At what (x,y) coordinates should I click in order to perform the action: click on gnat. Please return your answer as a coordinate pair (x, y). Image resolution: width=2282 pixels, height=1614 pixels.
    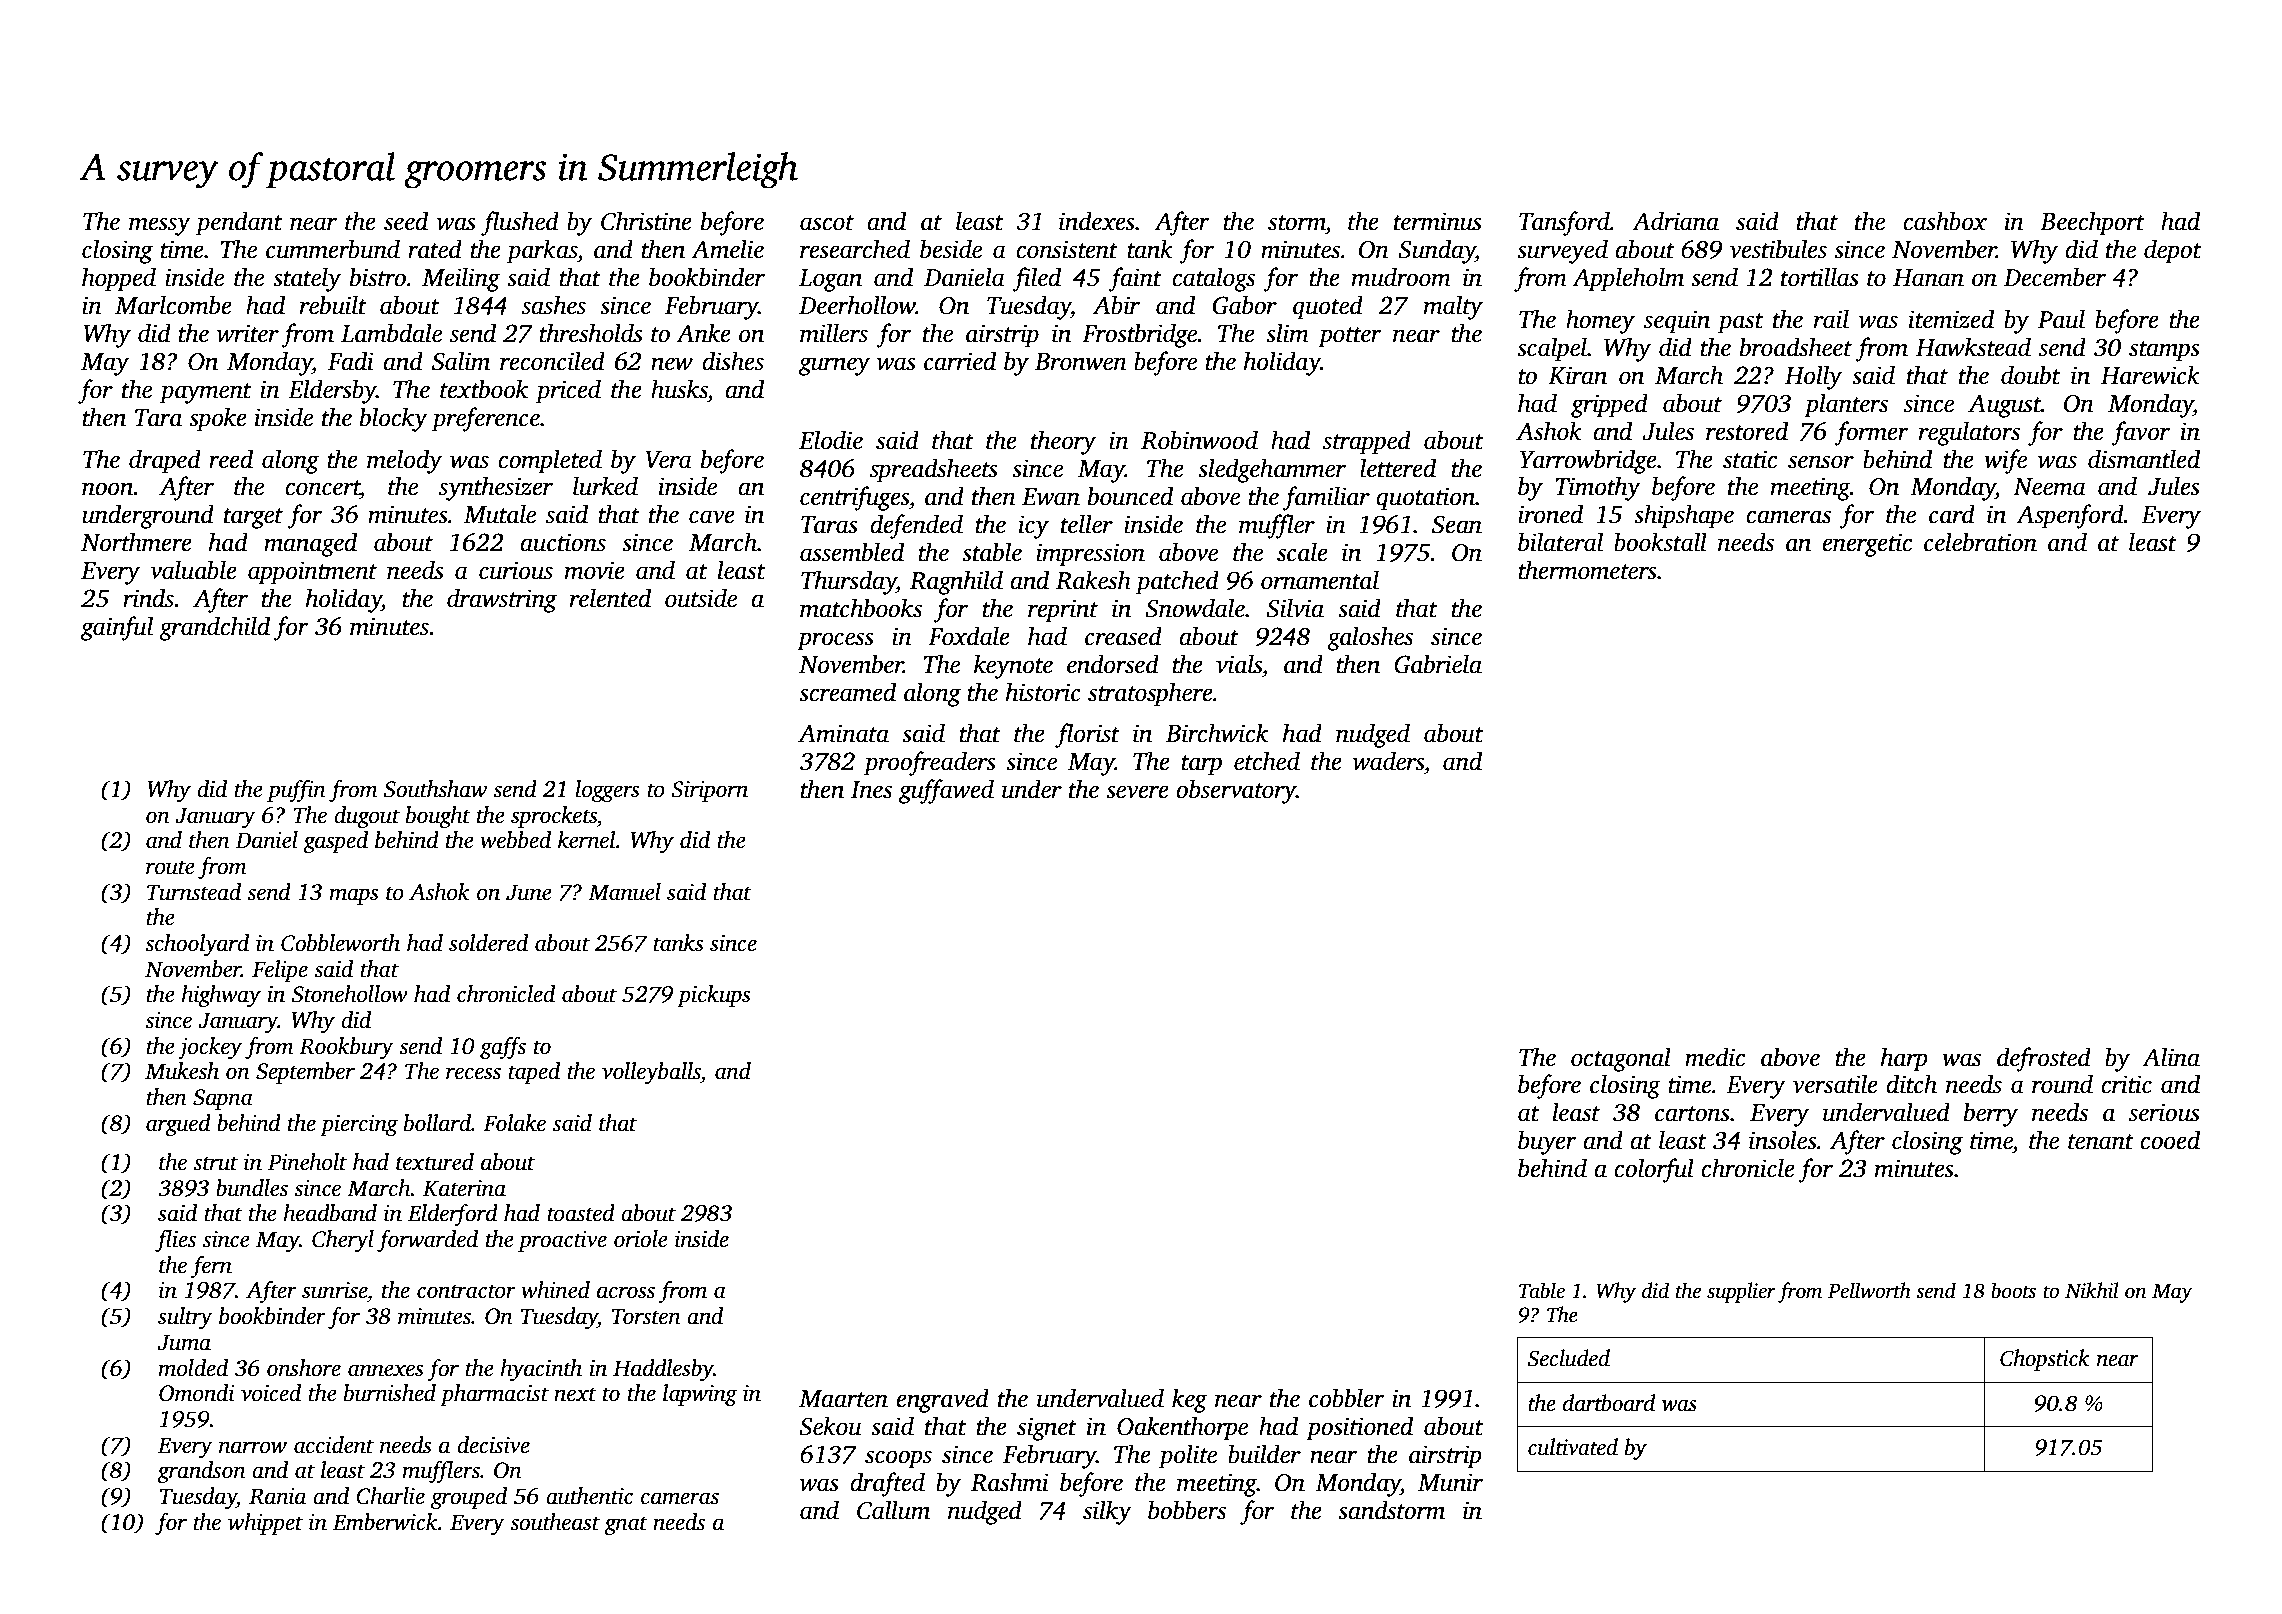
    Looking at the image, I should click on (626, 1525).
